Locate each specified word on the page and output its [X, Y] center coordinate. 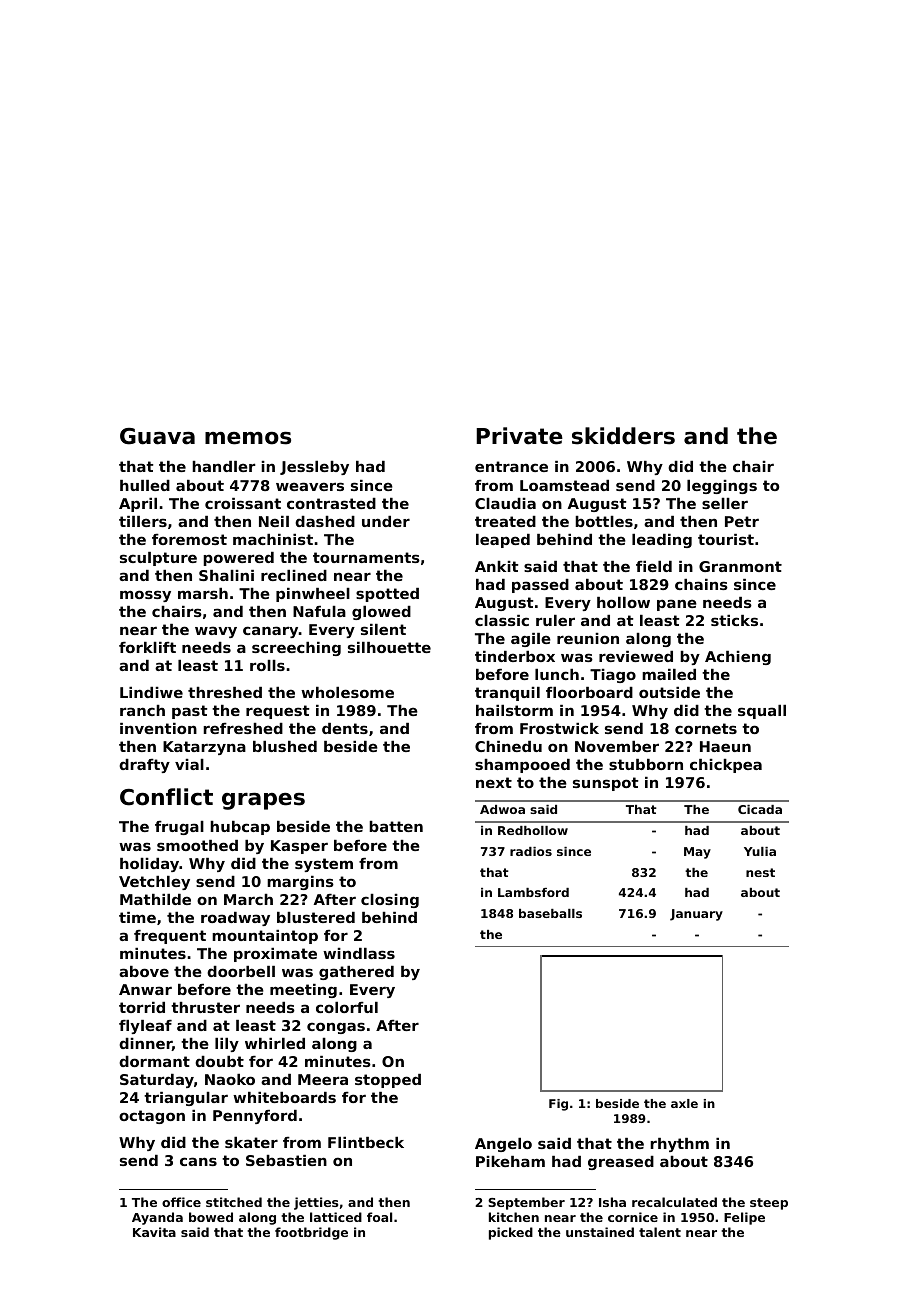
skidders [623, 436]
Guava [157, 436]
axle [684, 1103]
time [137, 917]
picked [511, 1233]
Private [519, 436]
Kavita [154, 1232]
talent [660, 1232]
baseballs [550, 913]
